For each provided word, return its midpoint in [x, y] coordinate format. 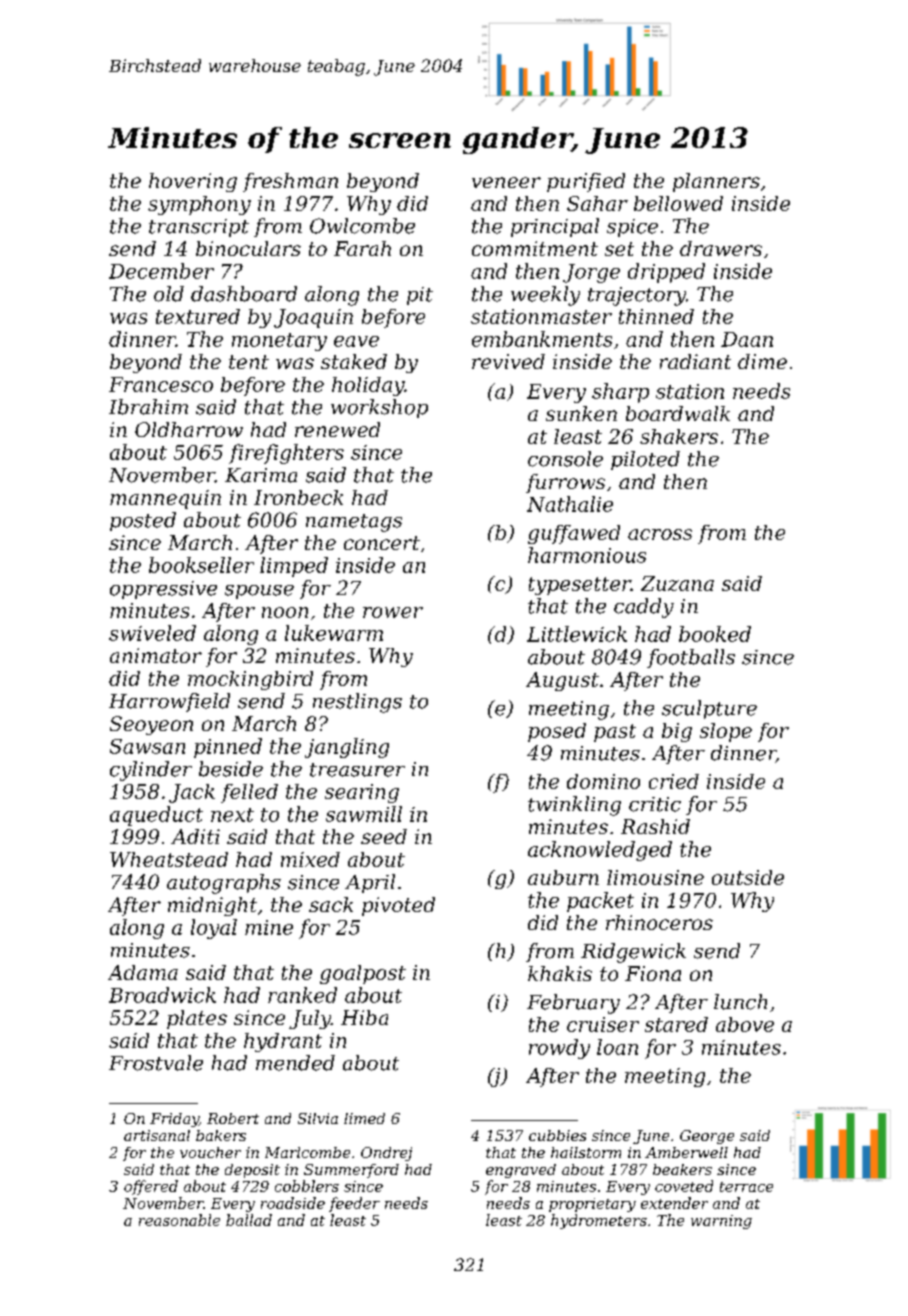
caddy [644, 608]
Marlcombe [307, 1152]
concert [382, 543]
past [615, 733]
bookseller [201, 565]
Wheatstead [169, 859]
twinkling [574, 806]
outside [748, 877]
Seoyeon [151, 725]
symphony [199, 205]
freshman [290, 182]
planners [716, 182]
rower [393, 612]
